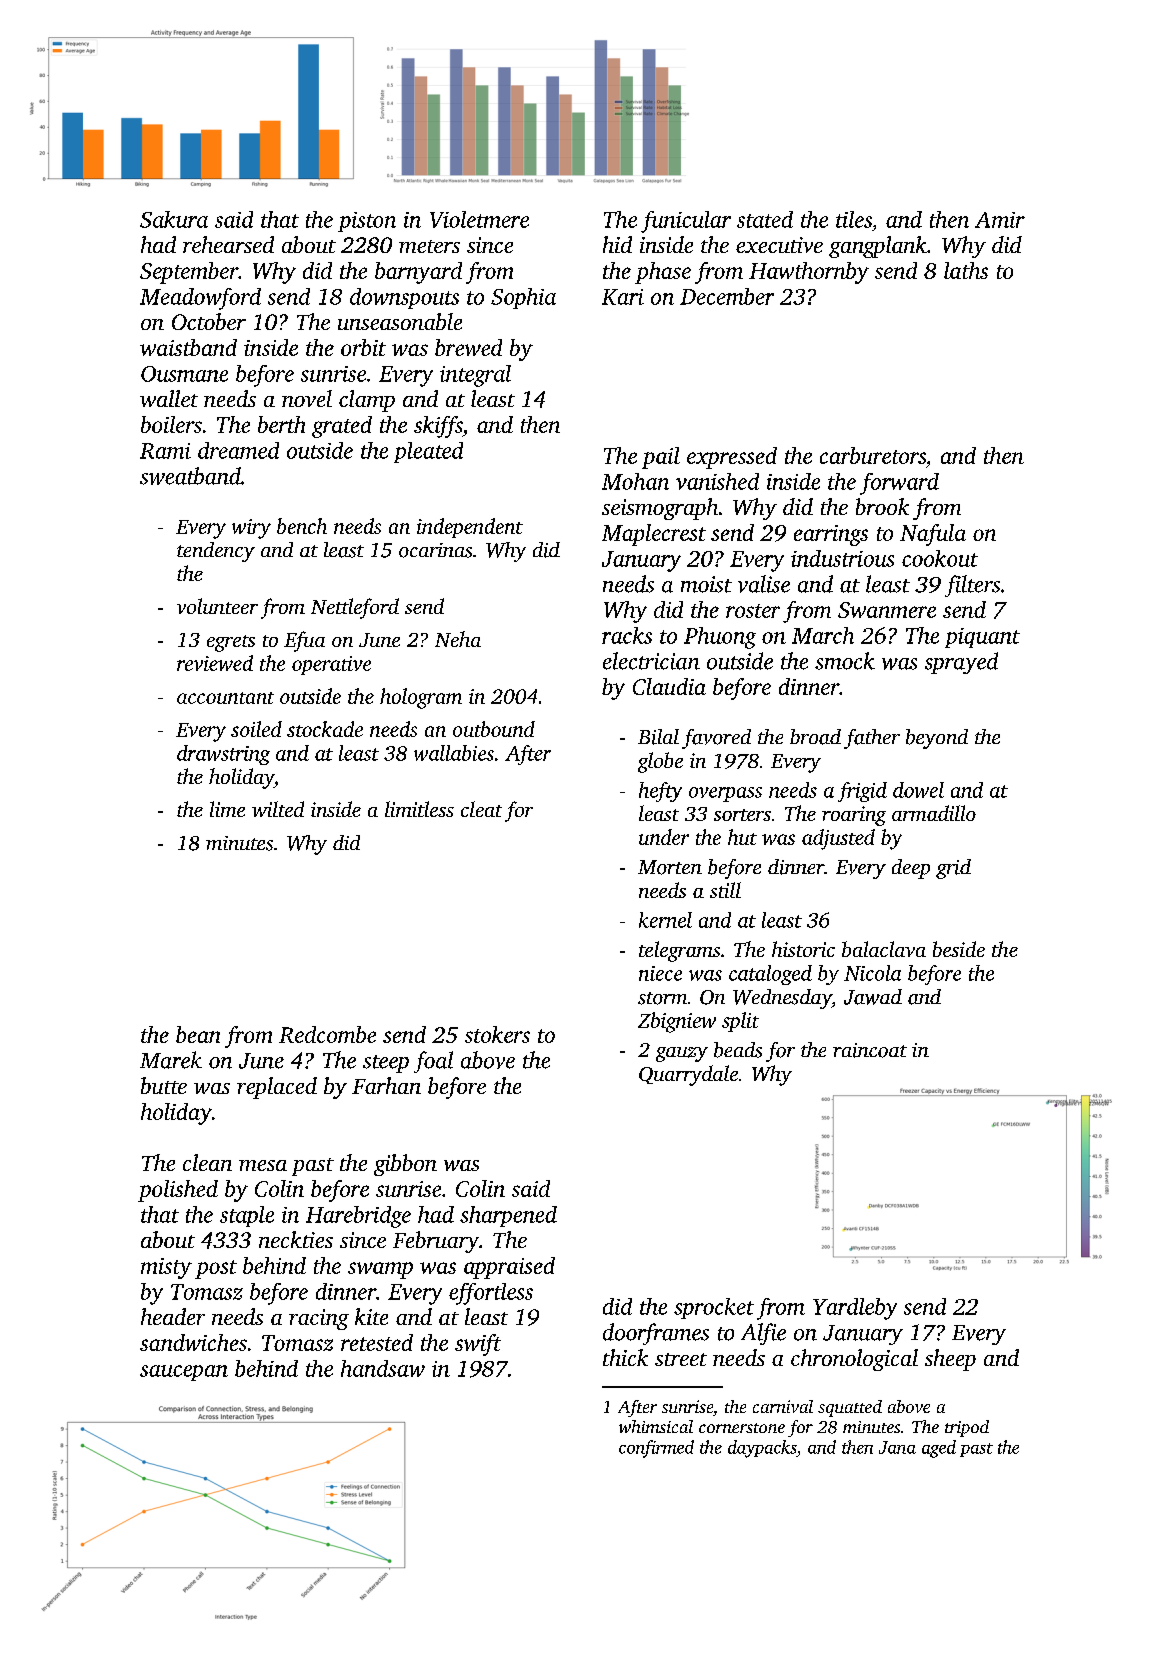 This page has width=1165, height=1654. Describe the element at coordinates (662, 998) in the page. I see `storm` at that location.
